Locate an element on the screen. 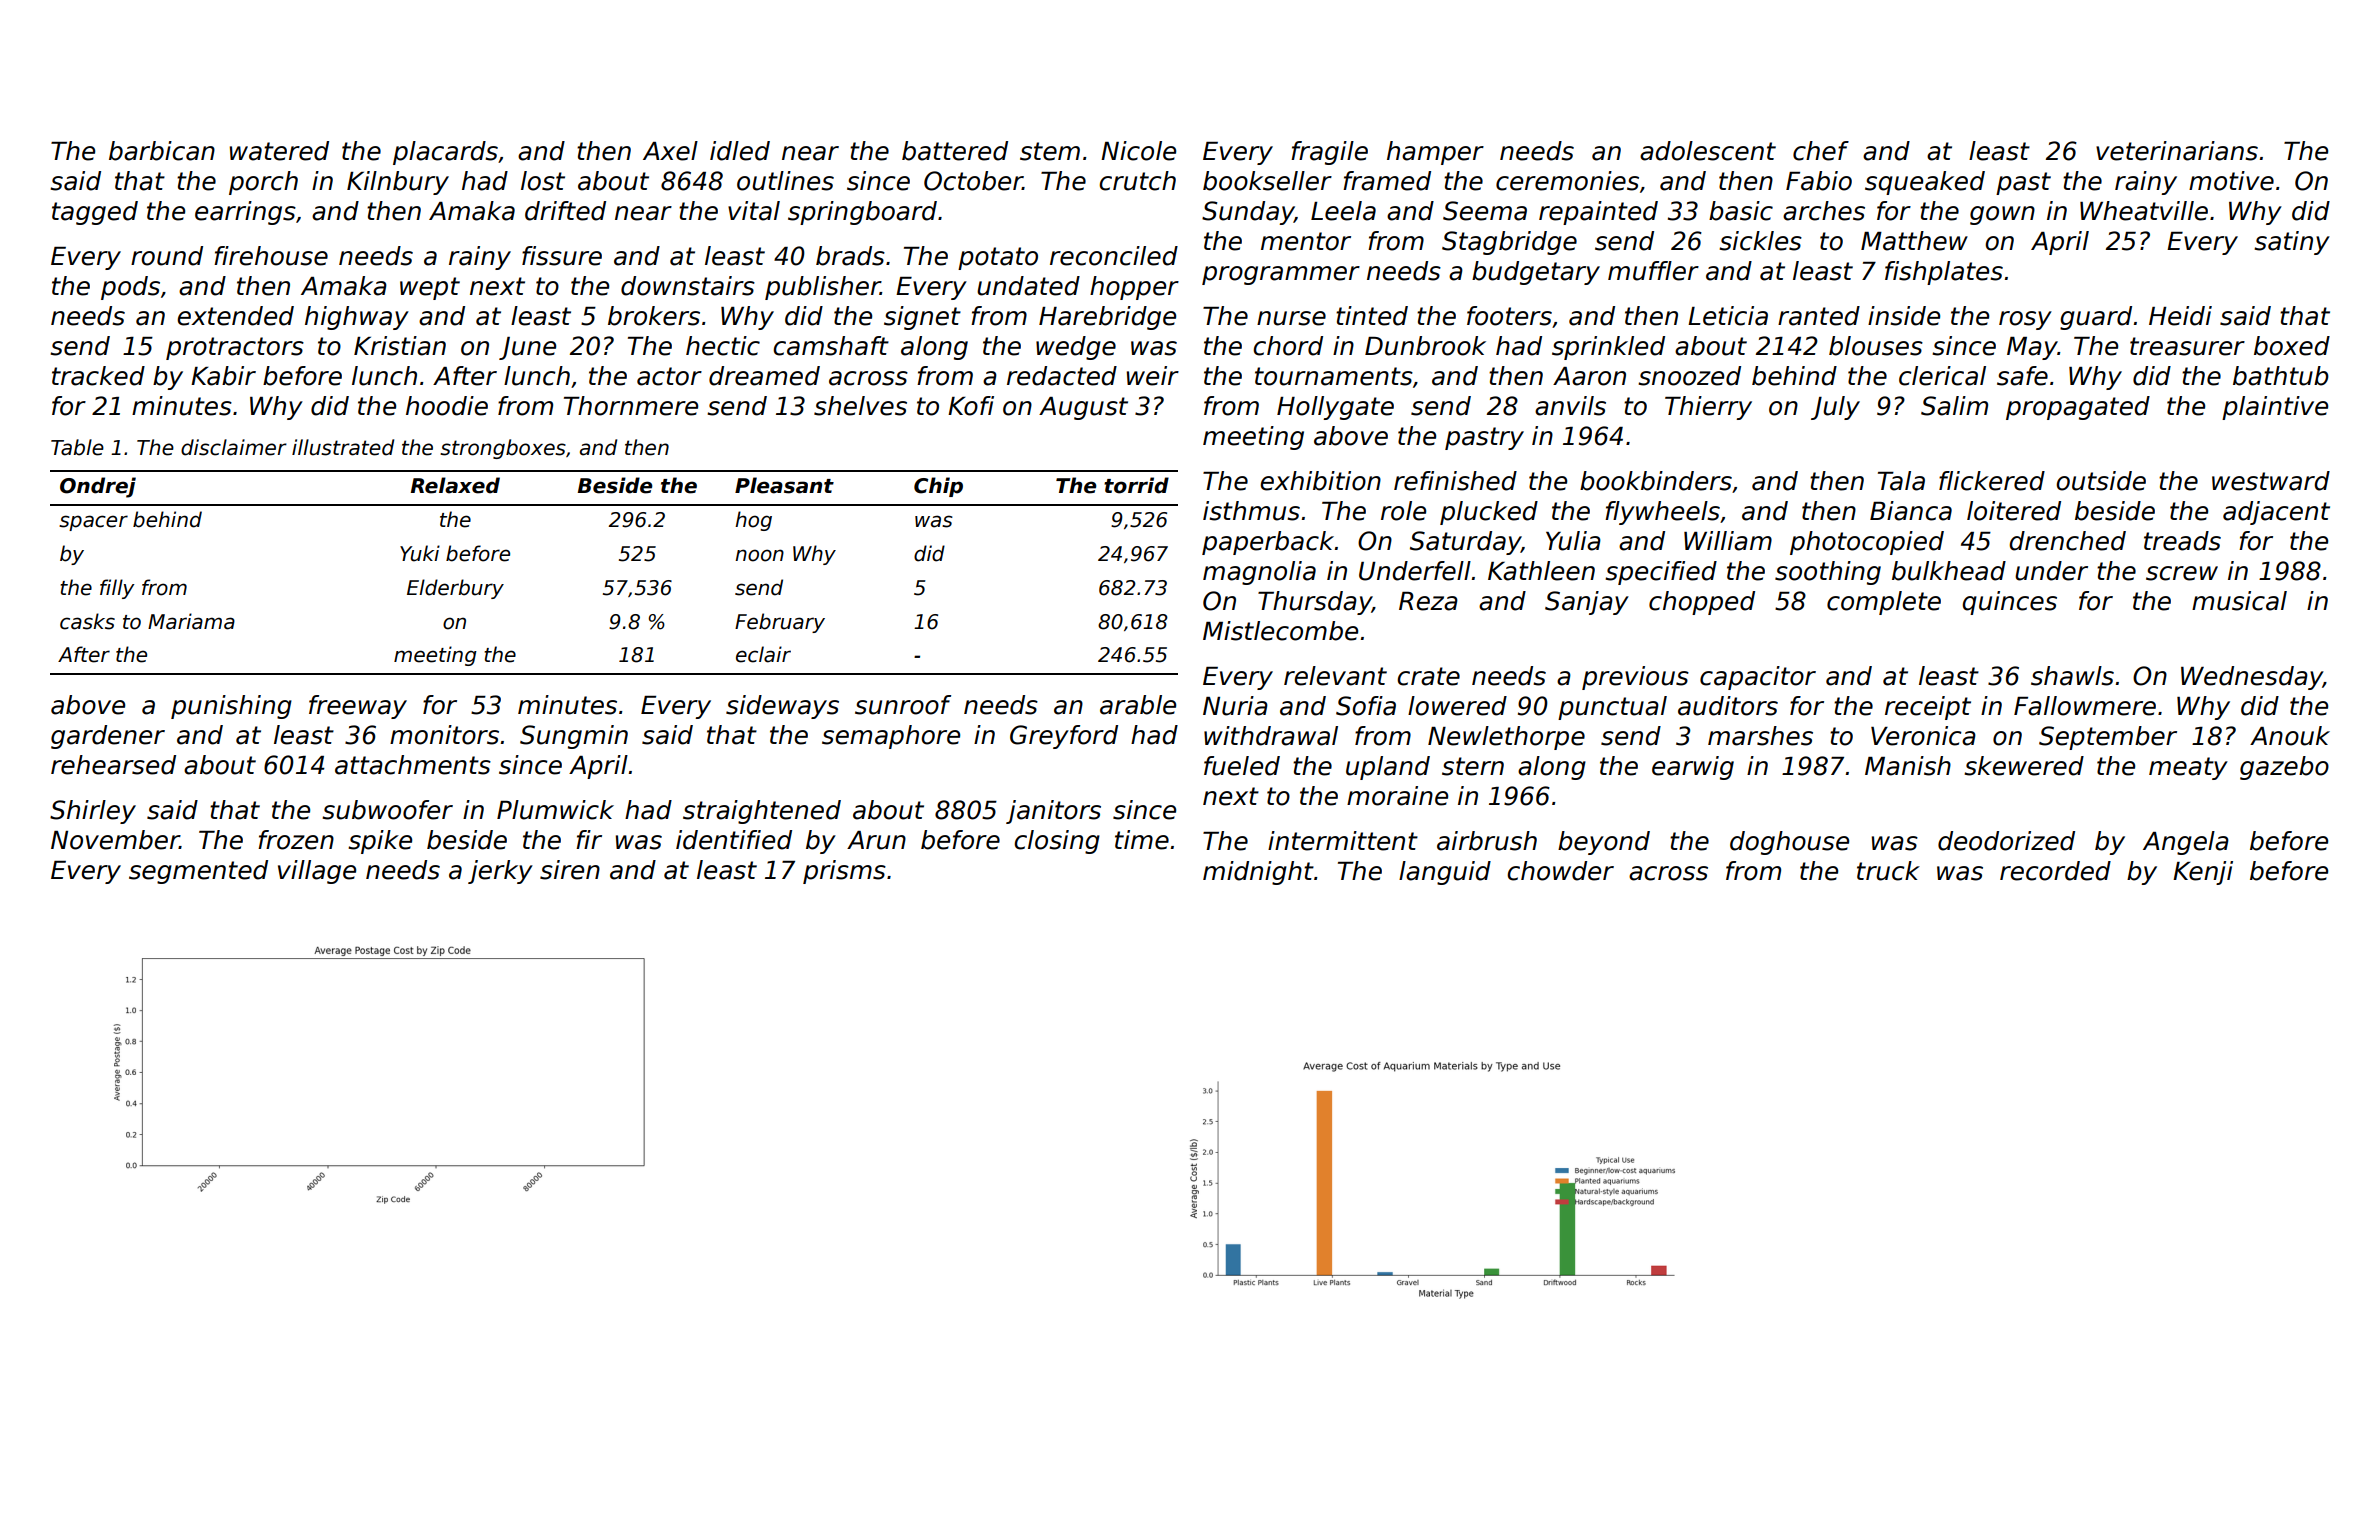  Relaxed is located at coordinates (455, 485).
